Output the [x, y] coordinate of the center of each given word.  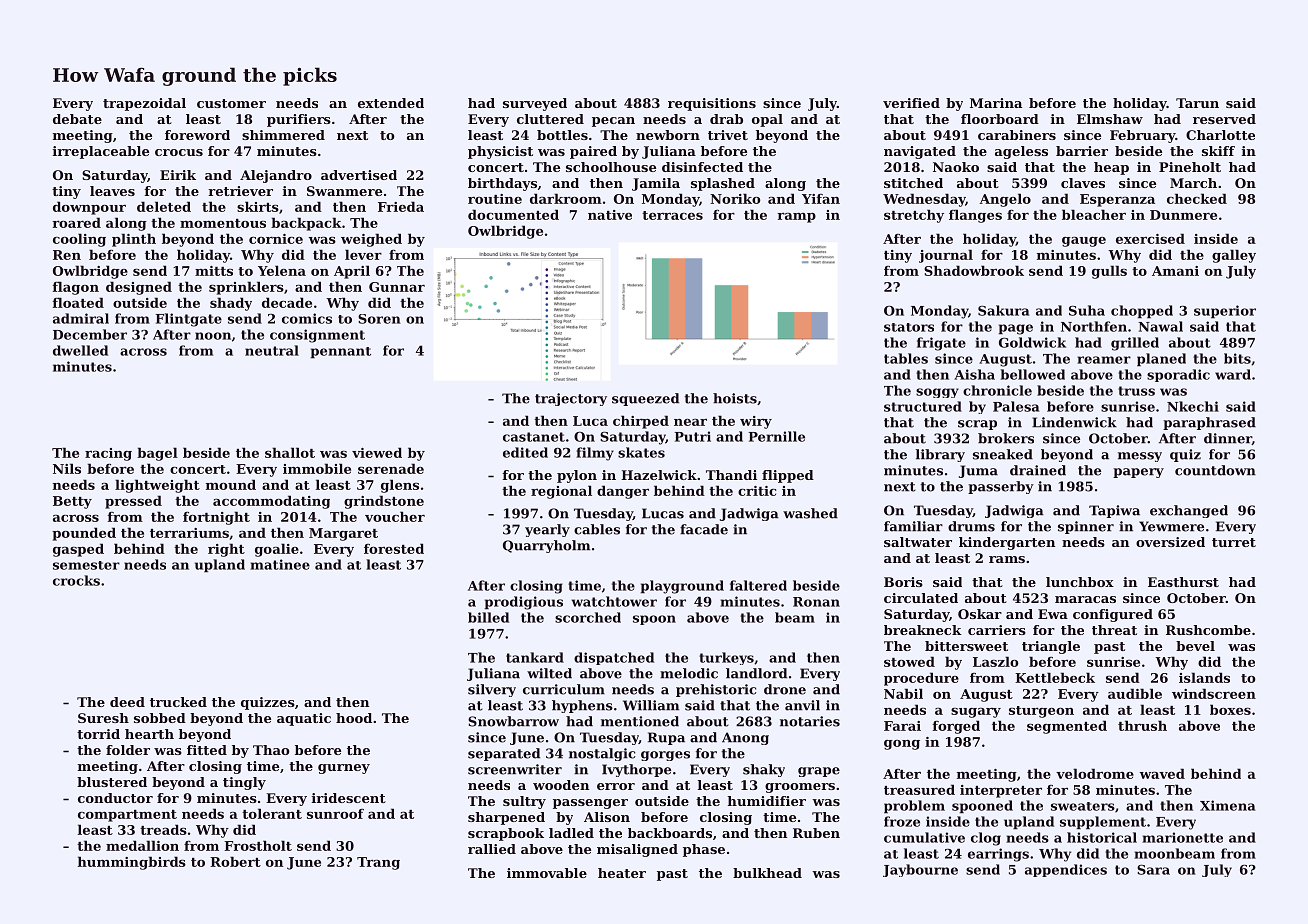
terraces [672, 215]
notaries [810, 721]
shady [231, 304]
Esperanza [1117, 200]
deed [127, 702]
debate [77, 119]
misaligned [637, 850]
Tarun [1197, 103]
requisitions [712, 104]
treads [163, 829]
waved [1162, 773]
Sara [1153, 869]
